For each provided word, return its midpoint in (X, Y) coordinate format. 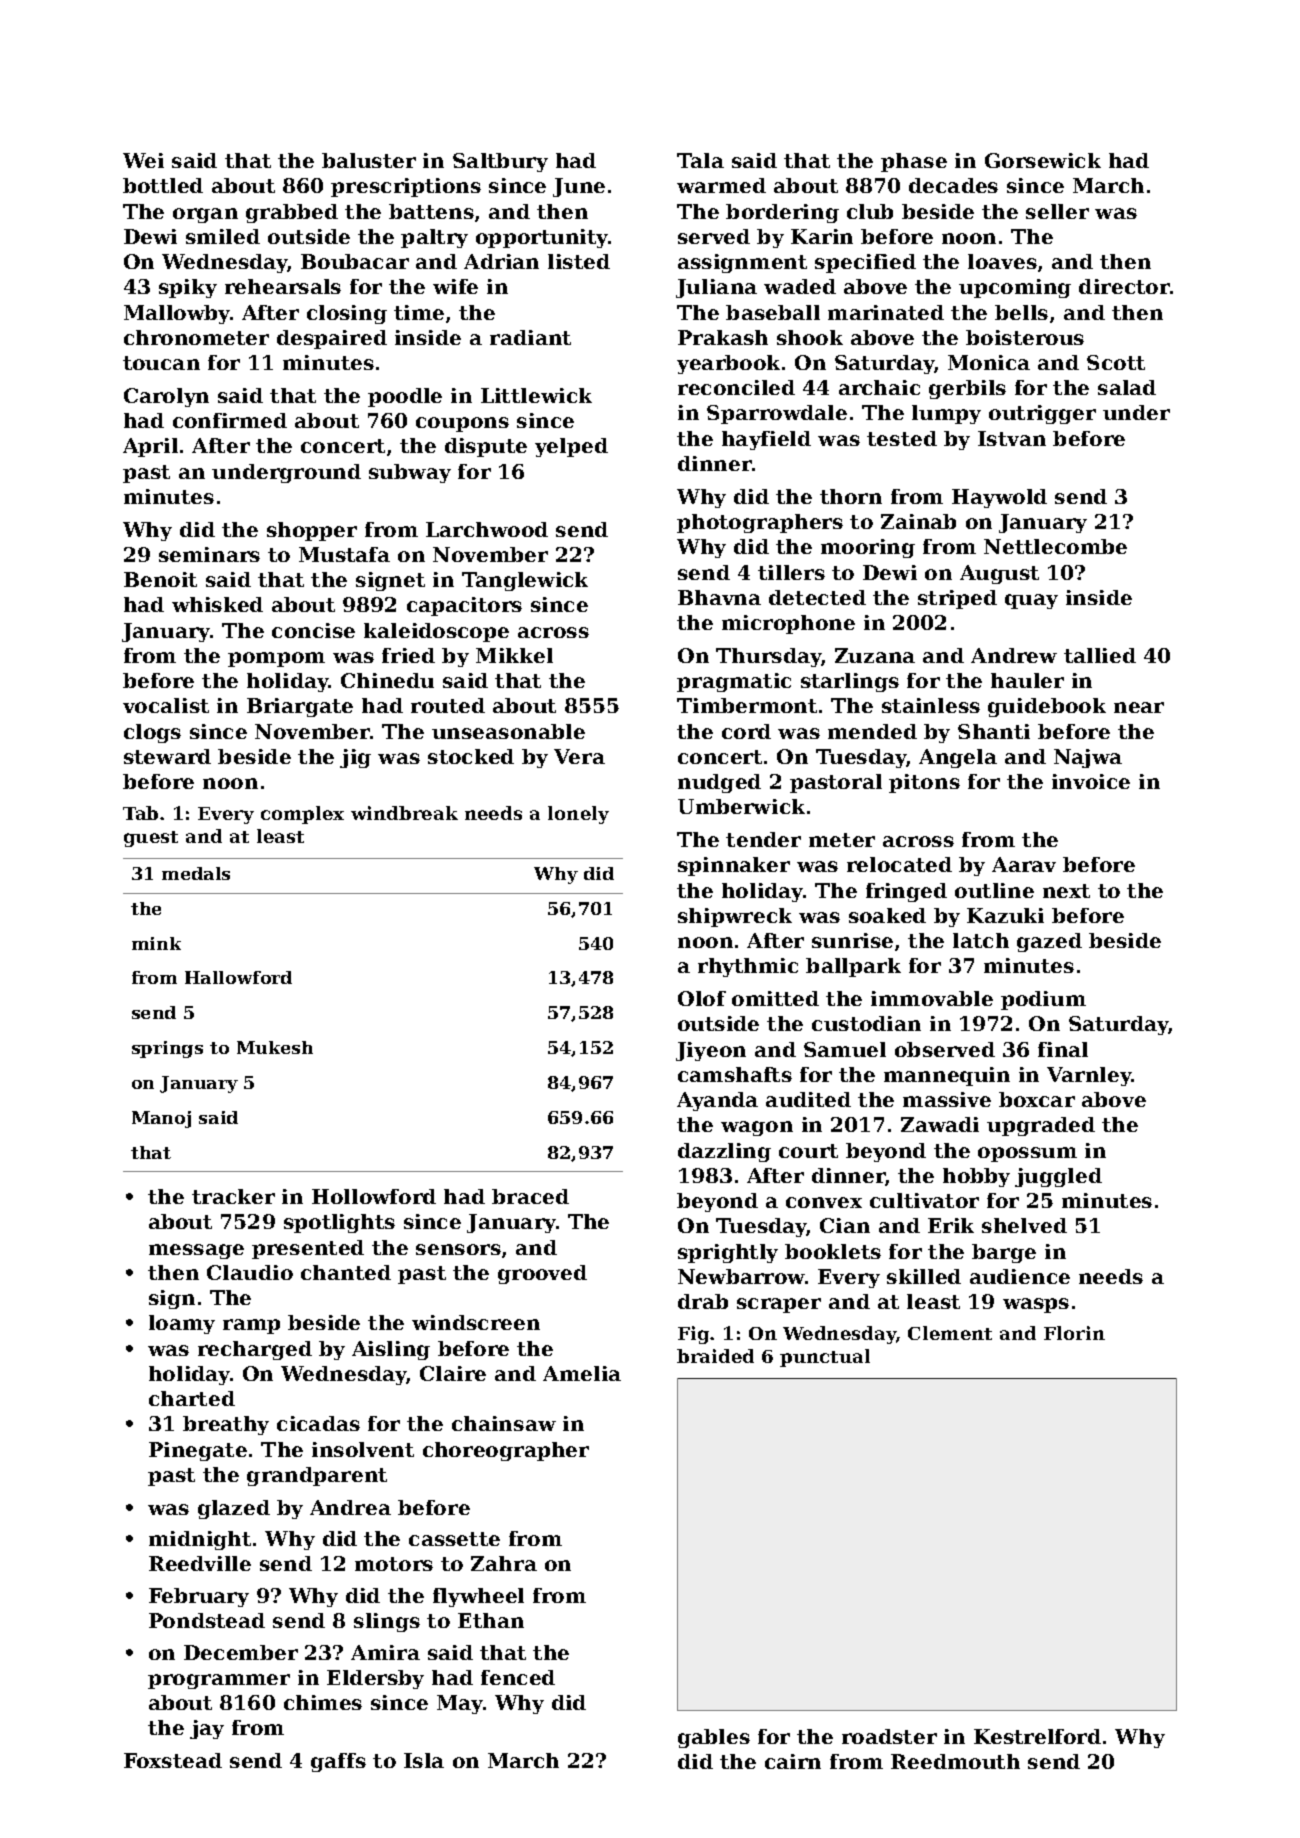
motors (394, 1564)
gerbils (967, 389)
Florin (1074, 1333)
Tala (700, 160)
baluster (369, 160)
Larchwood (487, 529)
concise (313, 630)
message (196, 1251)
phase (914, 162)
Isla (424, 1760)
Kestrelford (1037, 1736)
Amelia (582, 1373)
